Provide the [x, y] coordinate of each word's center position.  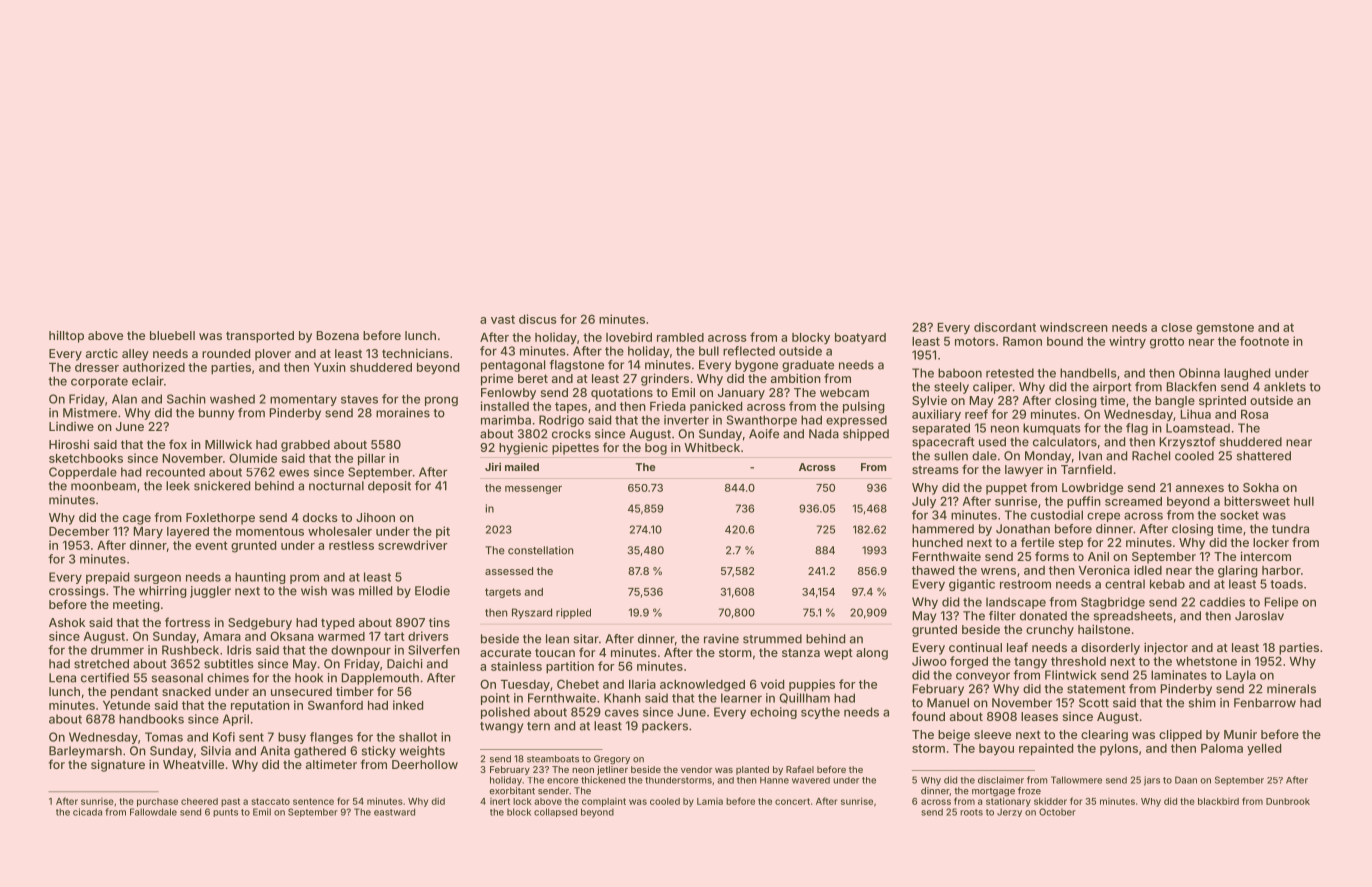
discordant [1005, 327]
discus [538, 319]
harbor [1281, 570]
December [79, 531]
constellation [540, 550]
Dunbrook [1288, 801]
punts [225, 813]
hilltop [66, 337]
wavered [811, 780]
